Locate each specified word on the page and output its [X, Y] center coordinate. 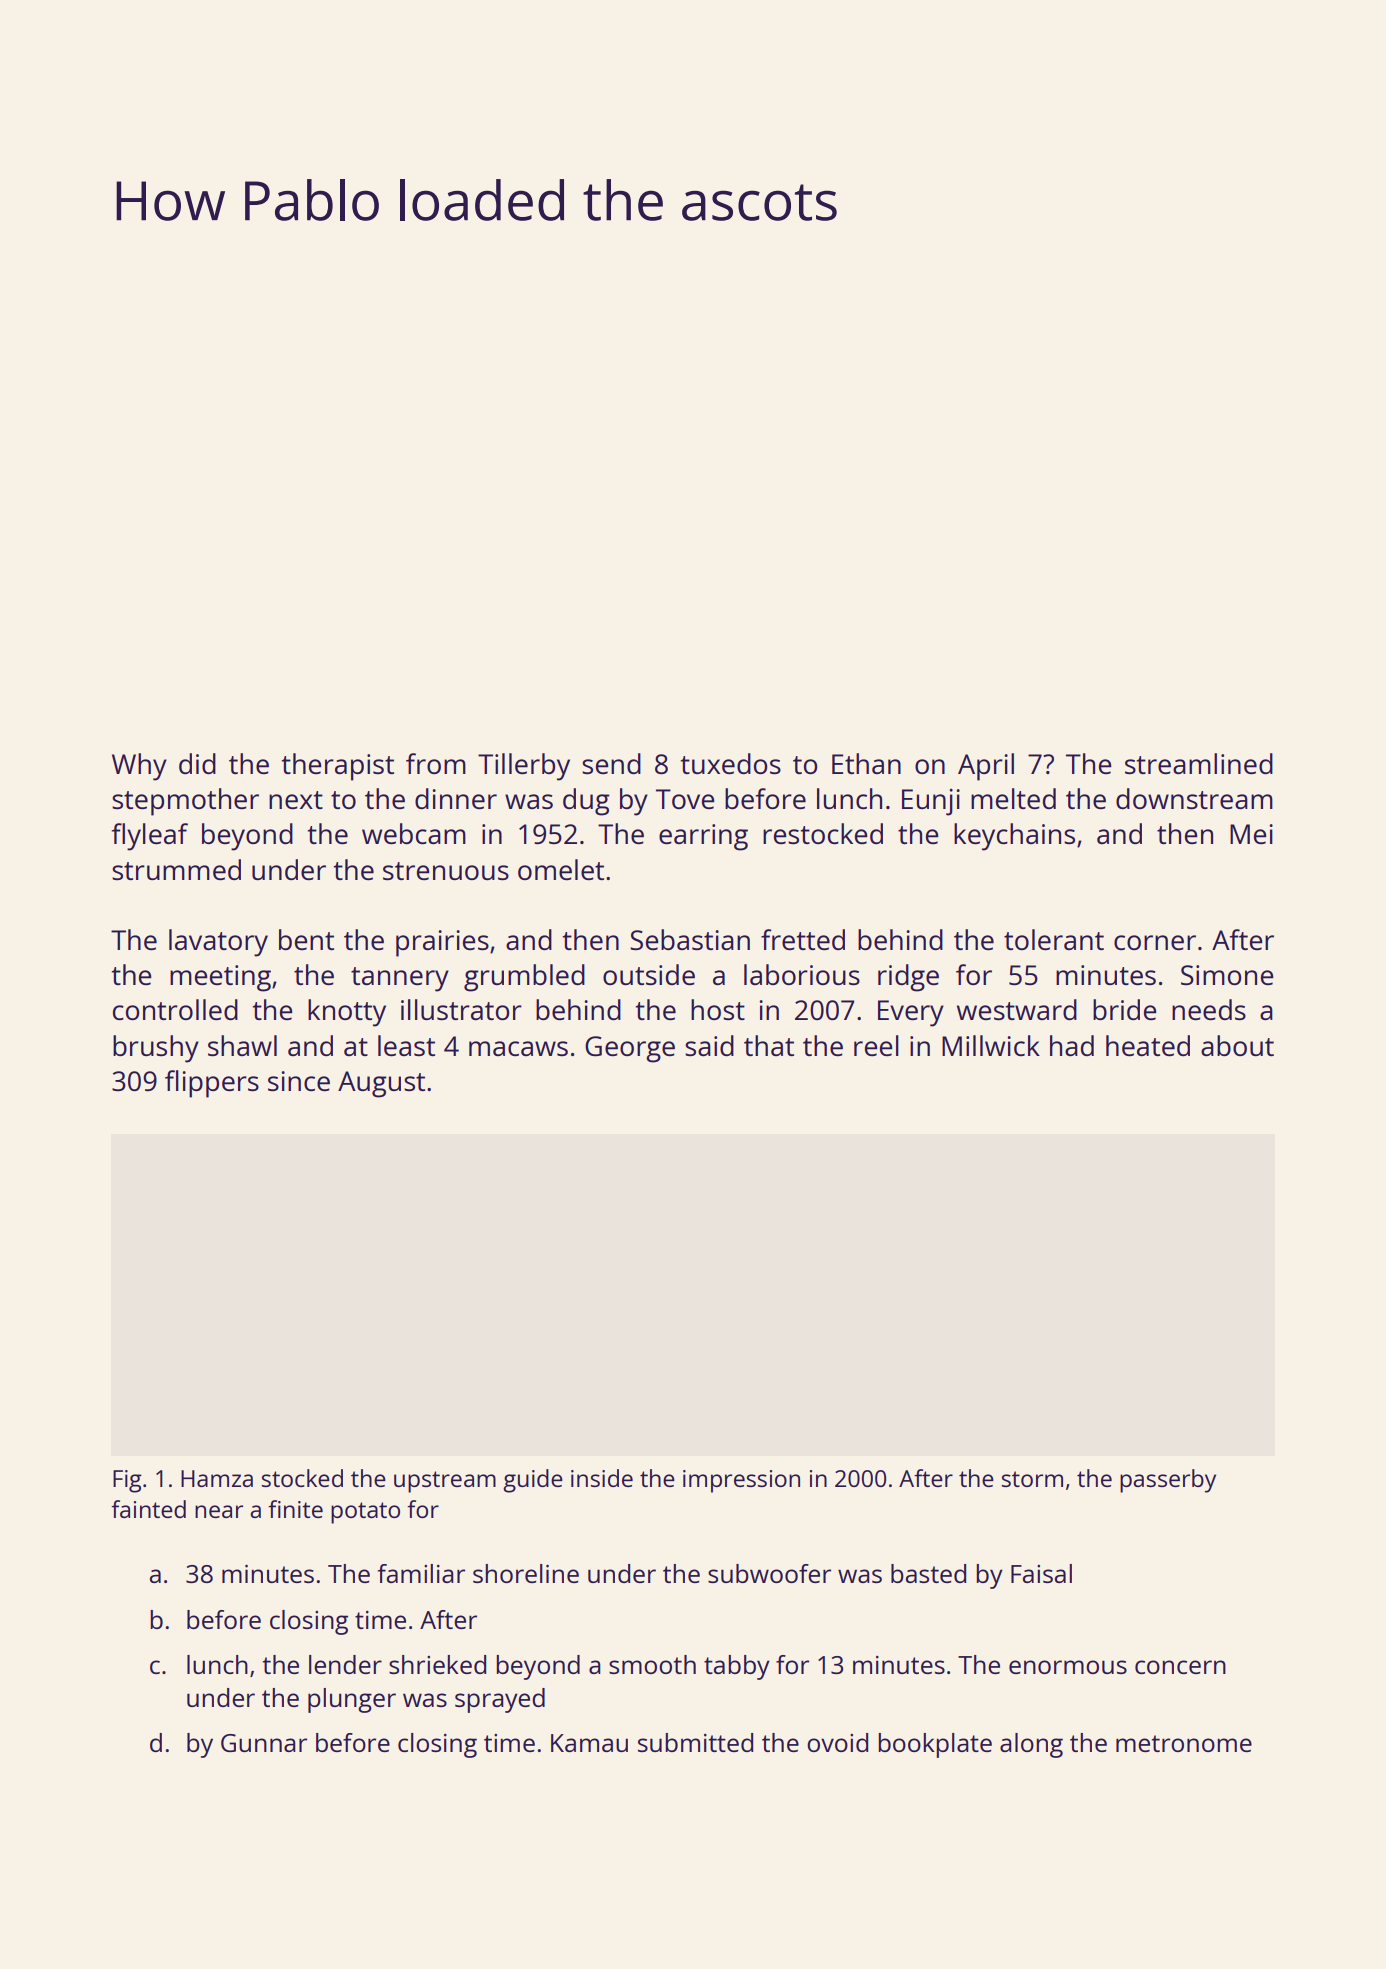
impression [741, 1481]
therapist [338, 767]
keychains [1014, 837]
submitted [695, 1742]
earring [703, 837]
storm [1032, 1479]
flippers [212, 1084]
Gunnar [264, 1743]
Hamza [217, 1478]
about [1237, 1045]
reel [876, 1045]
